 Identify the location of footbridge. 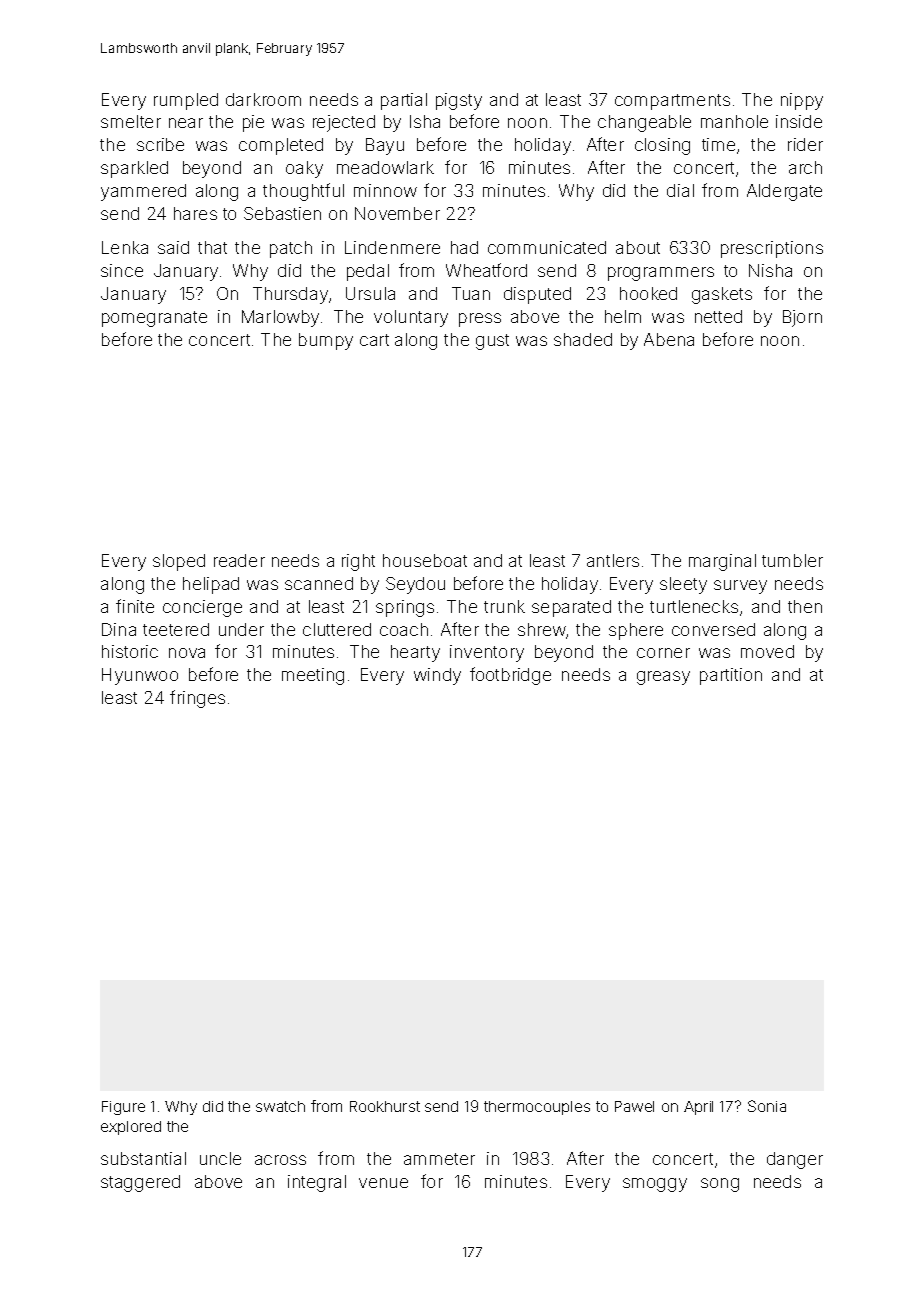
(510, 676).
